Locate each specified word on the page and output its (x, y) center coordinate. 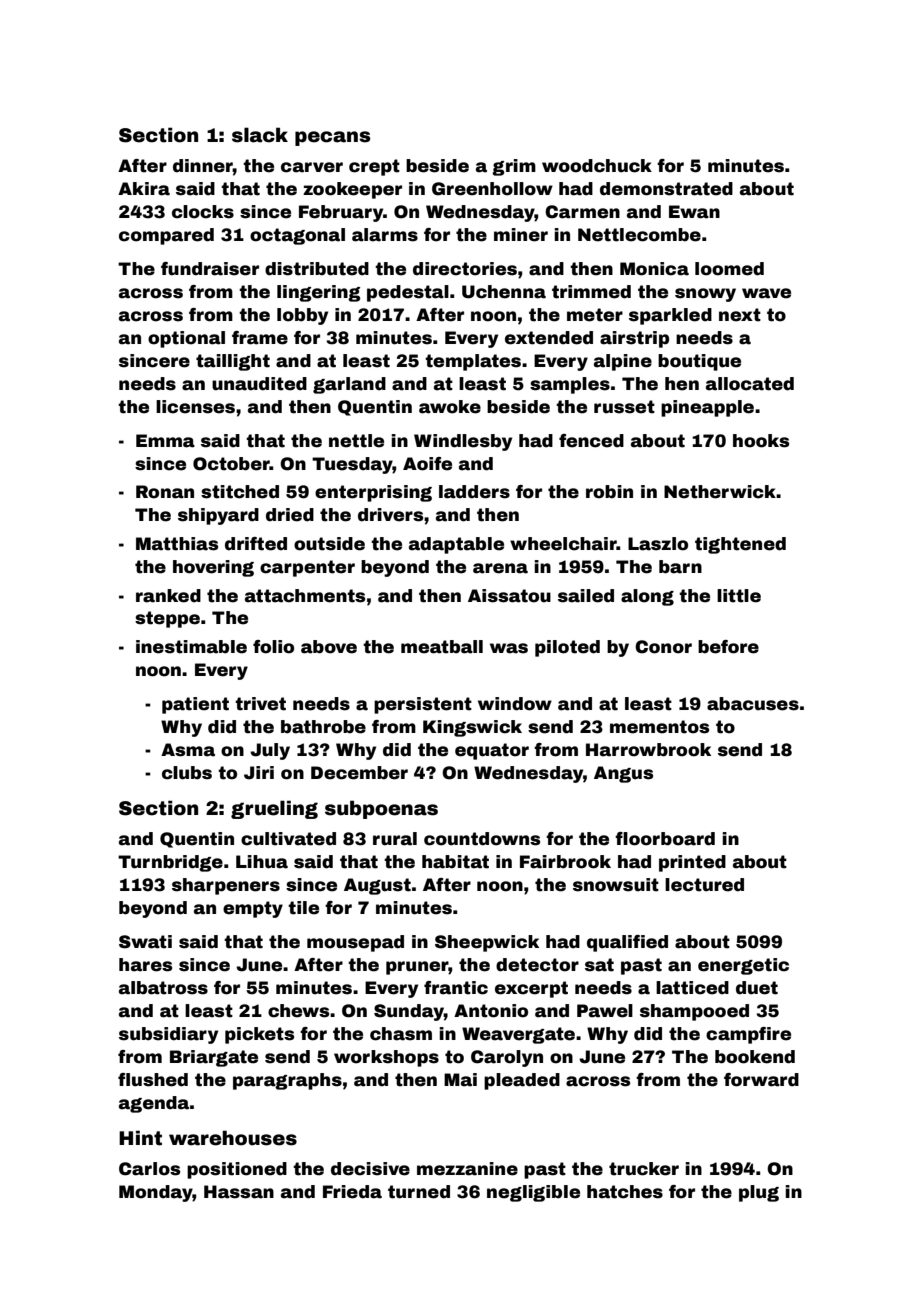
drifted (256, 544)
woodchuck (597, 166)
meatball (442, 647)
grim (514, 167)
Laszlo (658, 544)
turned (419, 1192)
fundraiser (210, 269)
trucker (644, 1169)
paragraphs (287, 1081)
